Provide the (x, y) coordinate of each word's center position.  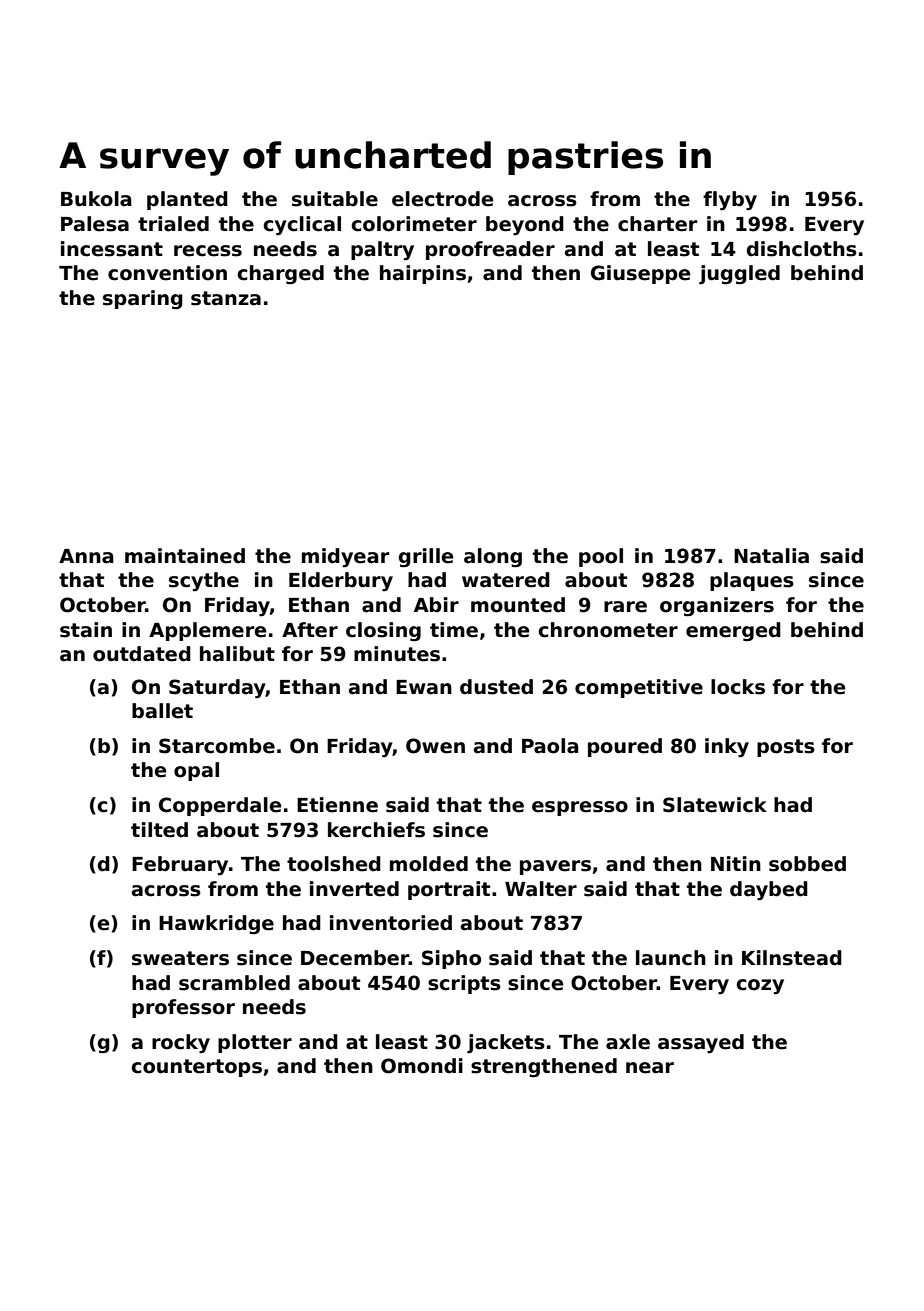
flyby (730, 200)
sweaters (180, 958)
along (493, 557)
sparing (143, 299)
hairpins (423, 274)
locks (738, 687)
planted (187, 200)
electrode (442, 199)
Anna (86, 556)
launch (671, 958)
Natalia (771, 556)
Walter (541, 889)
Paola (550, 746)
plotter (255, 1043)
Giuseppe (640, 274)
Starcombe (217, 746)
